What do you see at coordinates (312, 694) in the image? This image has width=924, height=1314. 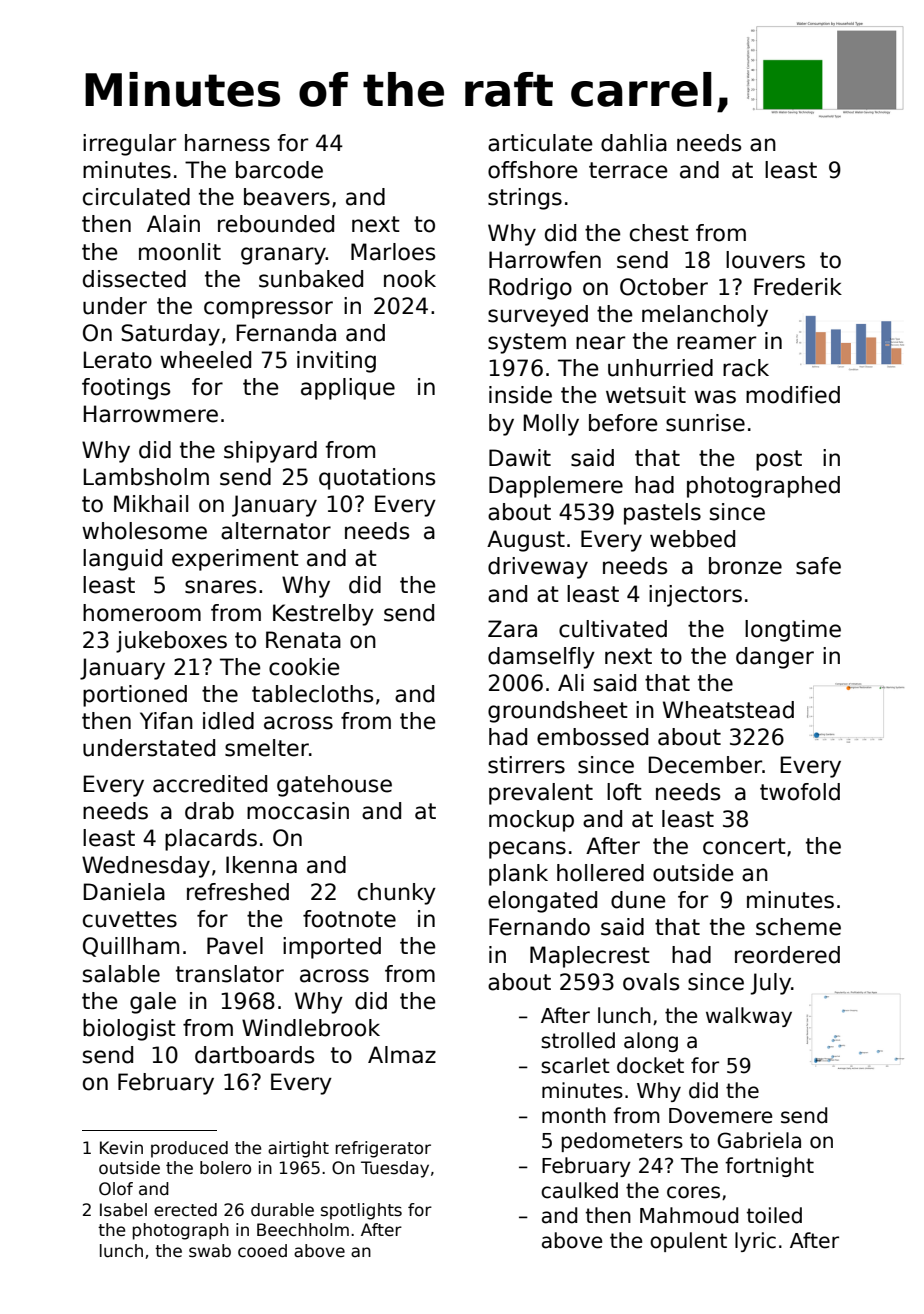 I see `tablecloths` at bounding box center [312, 694].
